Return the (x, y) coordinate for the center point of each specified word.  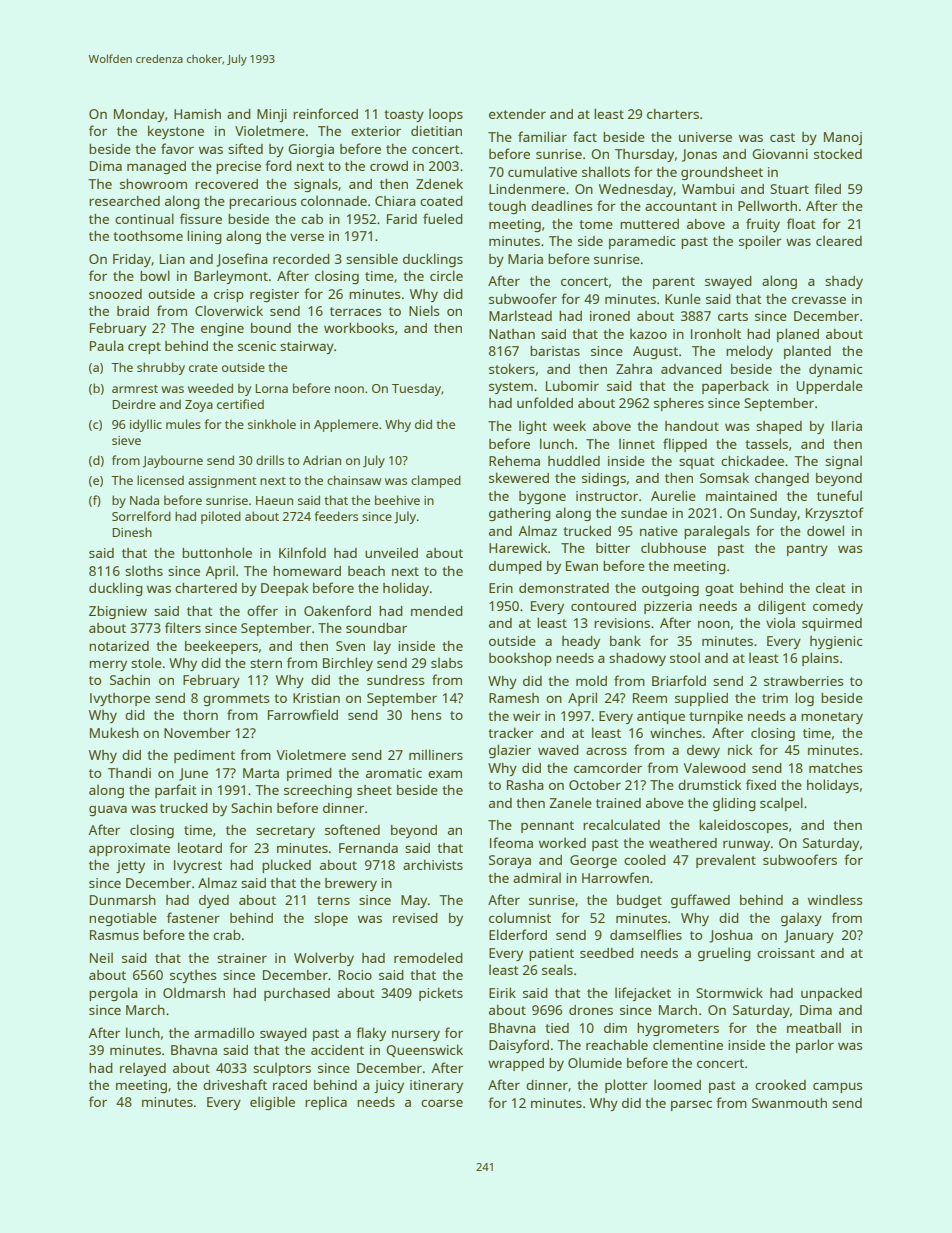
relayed (143, 1069)
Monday (139, 115)
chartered (206, 588)
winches (676, 733)
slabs (447, 662)
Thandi (129, 773)
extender (517, 114)
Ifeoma (511, 842)
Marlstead (520, 315)
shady (844, 282)
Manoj (843, 138)
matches (836, 768)
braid (133, 311)
